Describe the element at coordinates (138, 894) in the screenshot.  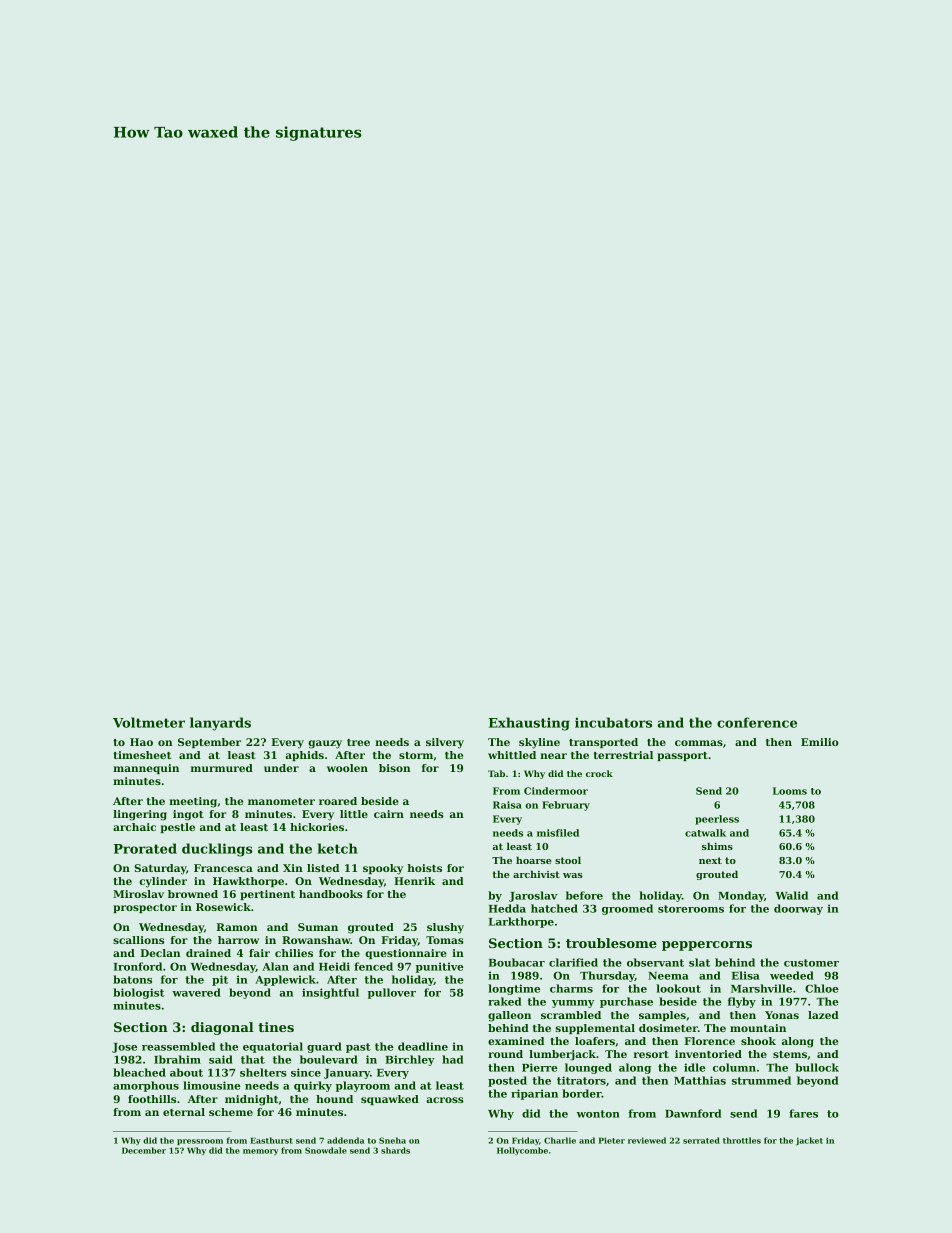
I see `Miroslav` at that location.
